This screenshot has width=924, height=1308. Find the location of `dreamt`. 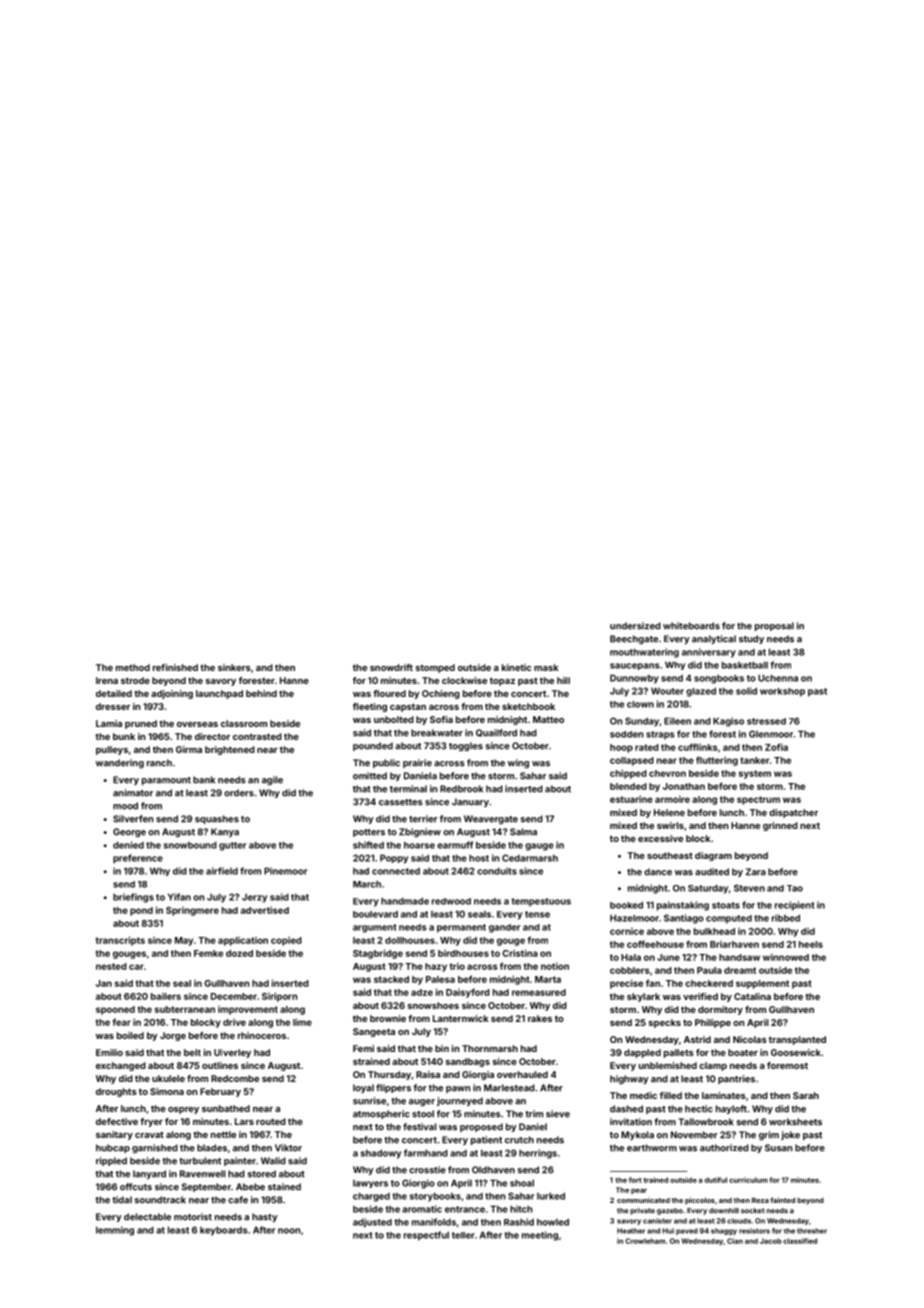

dreamt is located at coordinates (740, 970).
